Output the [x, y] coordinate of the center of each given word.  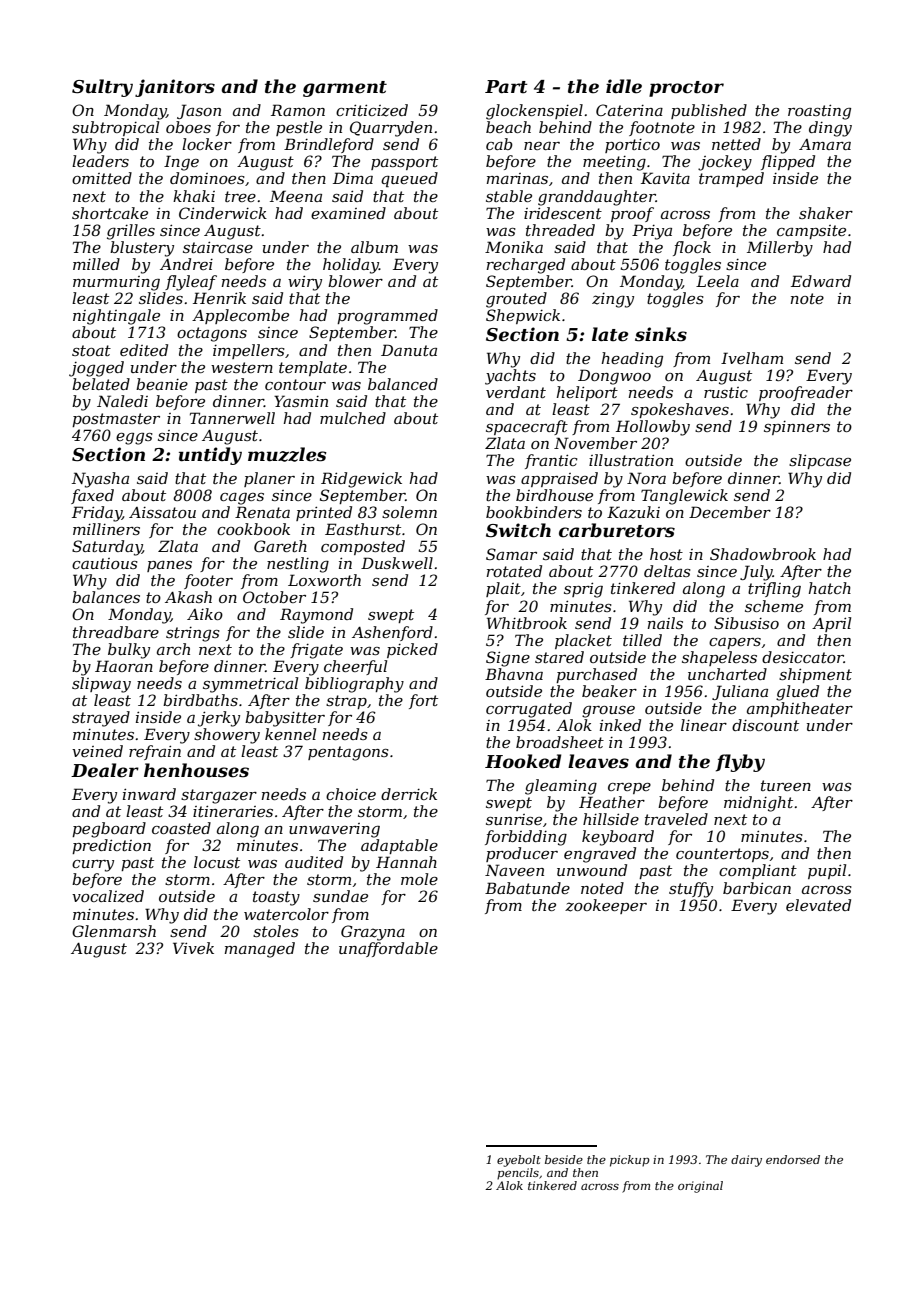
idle [624, 86]
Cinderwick [223, 213]
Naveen [514, 870]
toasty [276, 898]
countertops [722, 855]
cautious [105, 563]
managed [260, 950]
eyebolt [519, 1161]
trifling [774, 590]
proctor [686, 89]
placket [583, 641]
